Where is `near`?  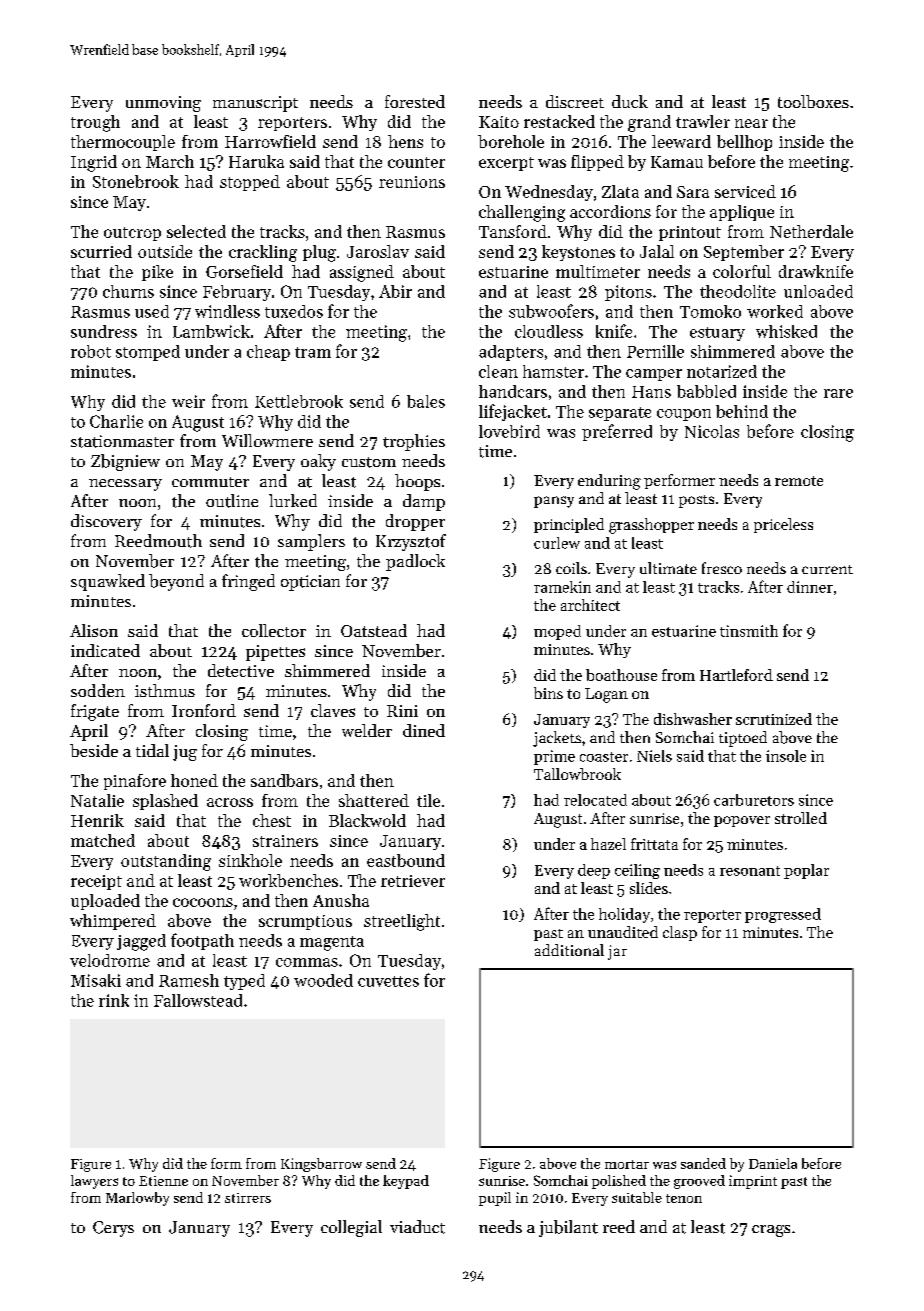
near is located at coordinates (751, 123).
